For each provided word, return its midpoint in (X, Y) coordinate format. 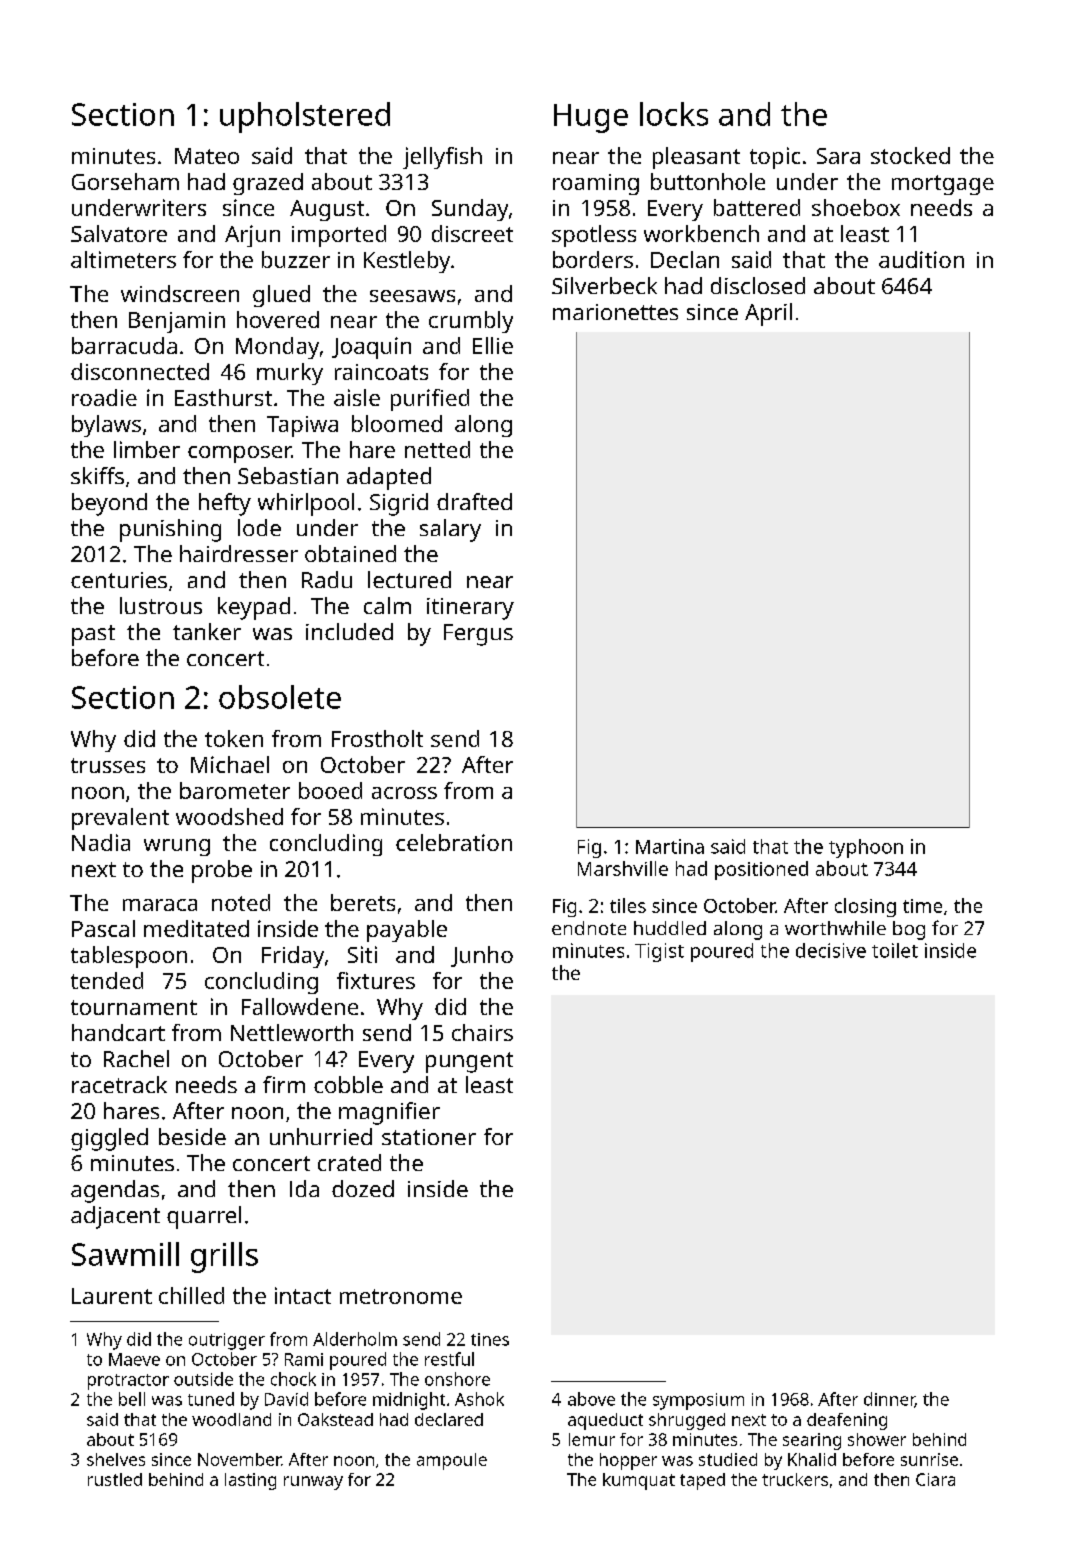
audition (921, 259)
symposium (698, 1401)
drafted (474, 501)
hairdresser (239, 553)
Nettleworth (292, 1032)
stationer (429, 1137)
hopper (628, 1461)
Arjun (252, 236)
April (768, 314)
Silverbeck (604, 285)
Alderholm (355, 1339)
